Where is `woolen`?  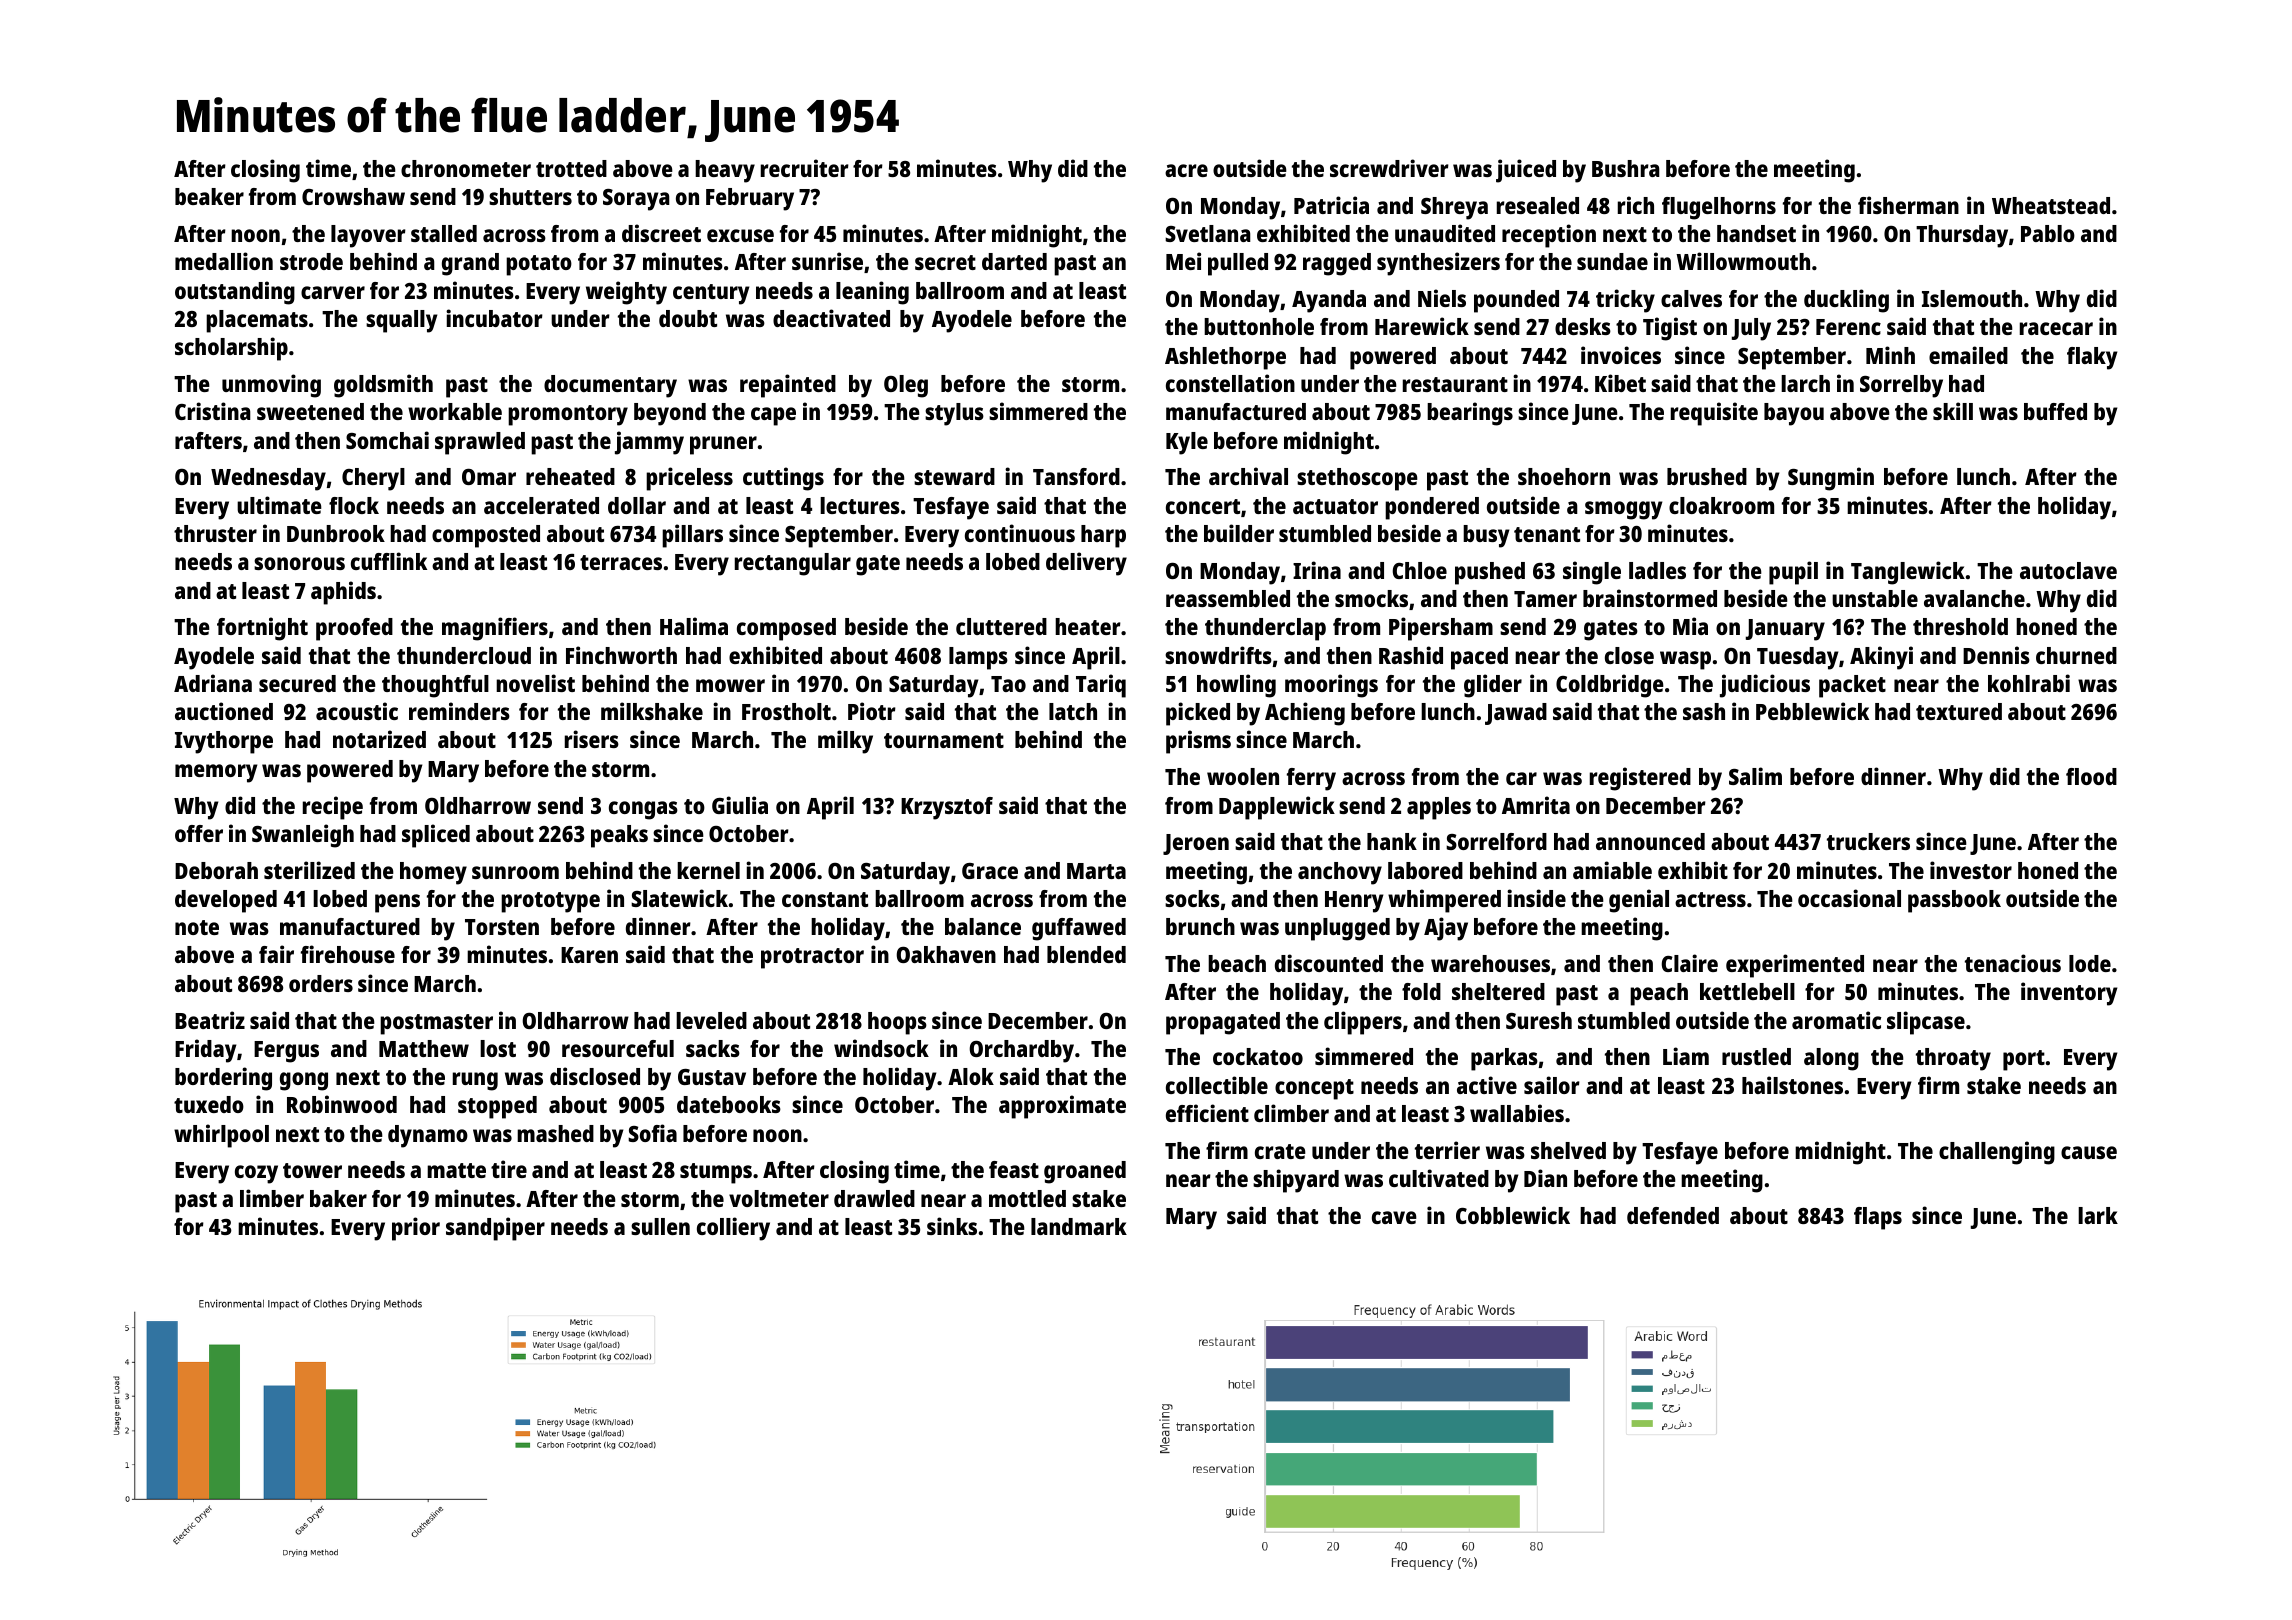 woolen is located at coordinates (1243, 776).
